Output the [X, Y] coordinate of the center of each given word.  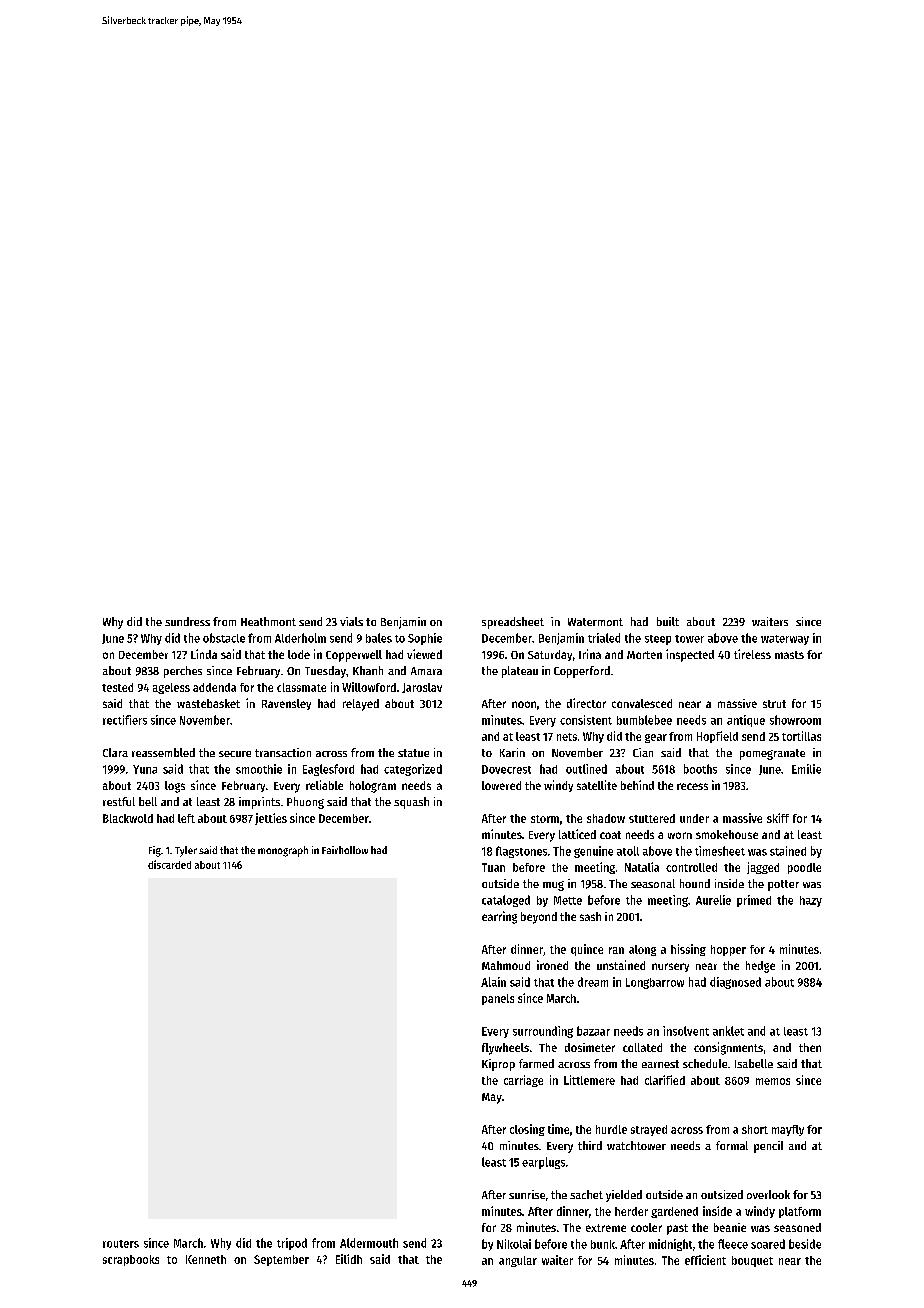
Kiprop [498, 1065]
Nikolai [514, 1244]
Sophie [425, 639]
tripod [292, 1244]
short [755, 1129]
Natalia [642, 867]
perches [183, 672]
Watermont [595, 622]
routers [121, 1244]
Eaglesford [328, 770]
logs [175, 787]
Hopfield [717, 737]
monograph [283, 851]
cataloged [506, 901]
